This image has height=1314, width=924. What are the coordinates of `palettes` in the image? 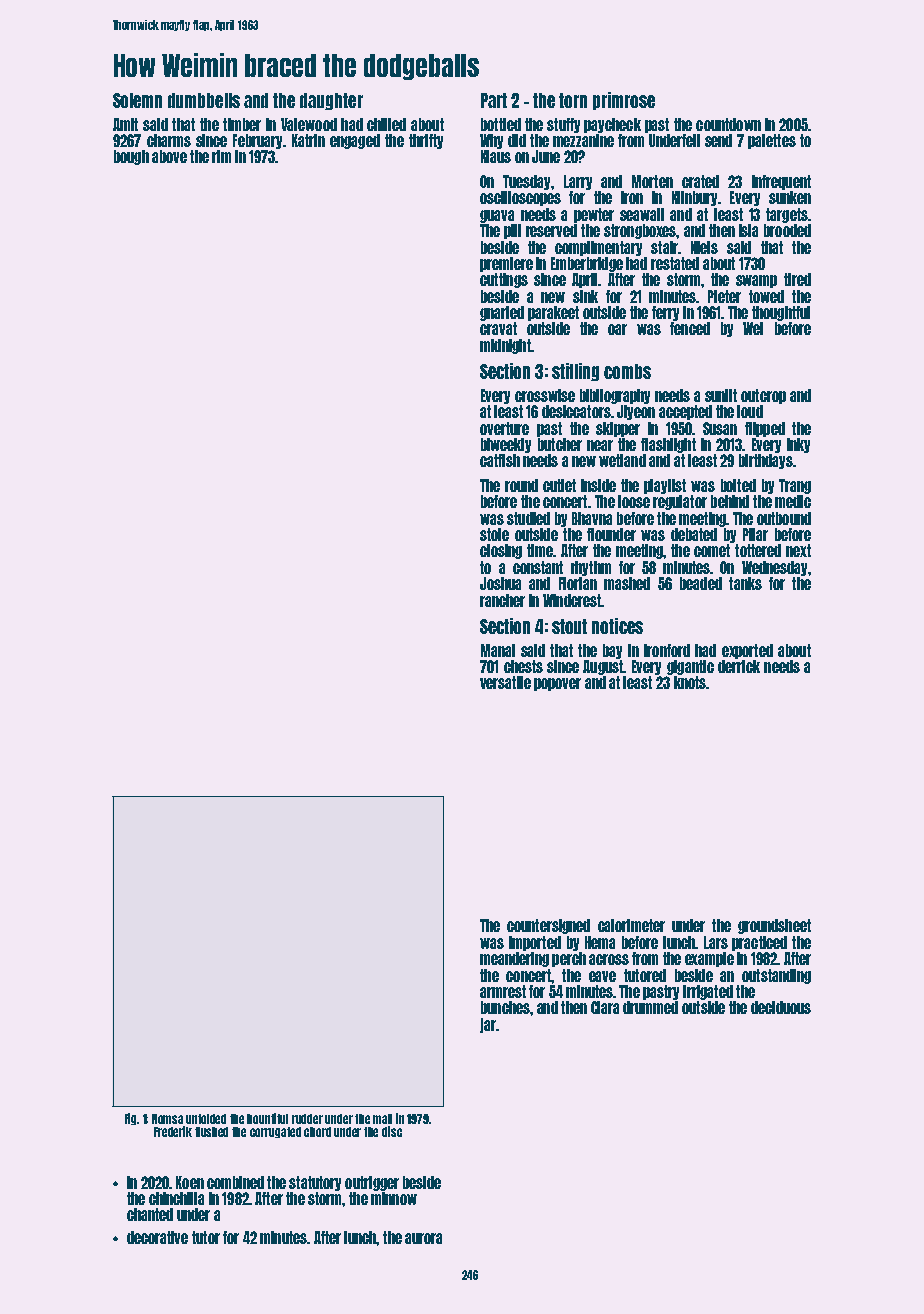 It's located at (772, 141).
